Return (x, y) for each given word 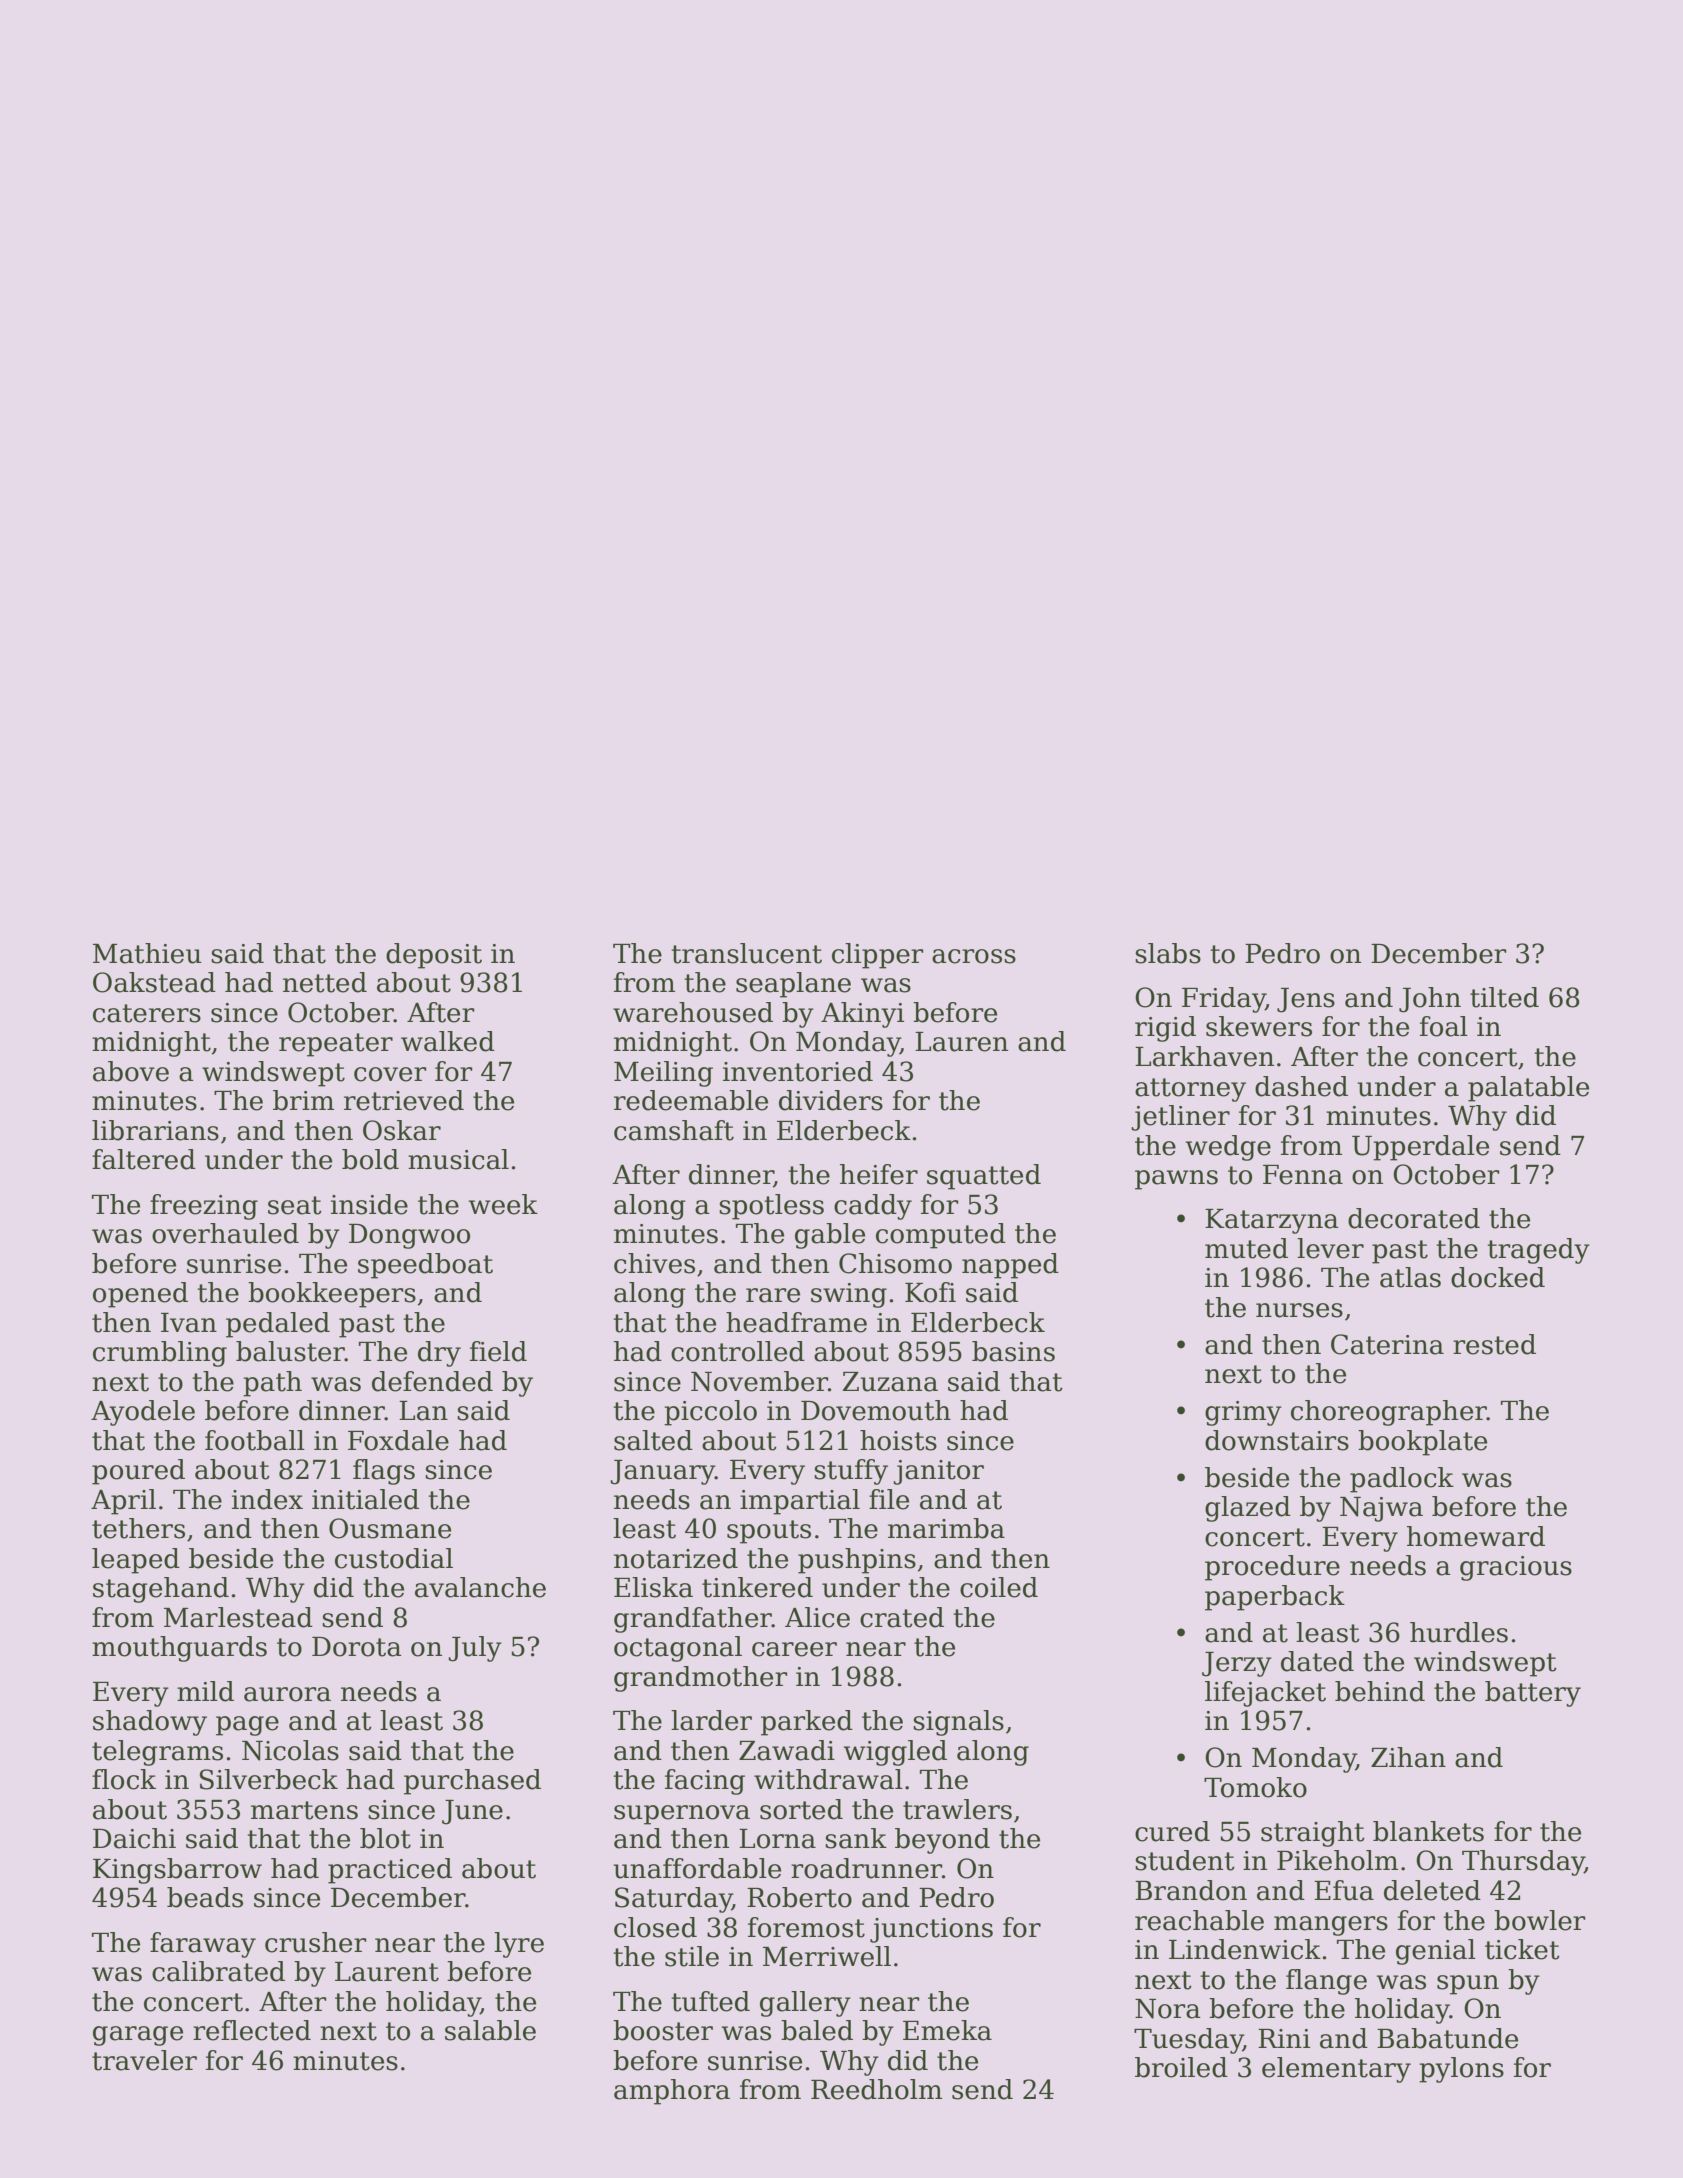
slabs (1168, 953)
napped (1010, 1266)
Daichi (134, 1838)
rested (1494, 1344)
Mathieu (147, 953)
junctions (931, 1930)
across (974, 956)
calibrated (218, 1971)
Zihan (1408, 1757)
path (272, 1384)
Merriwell (827, 1956)
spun (1468, 1985)
